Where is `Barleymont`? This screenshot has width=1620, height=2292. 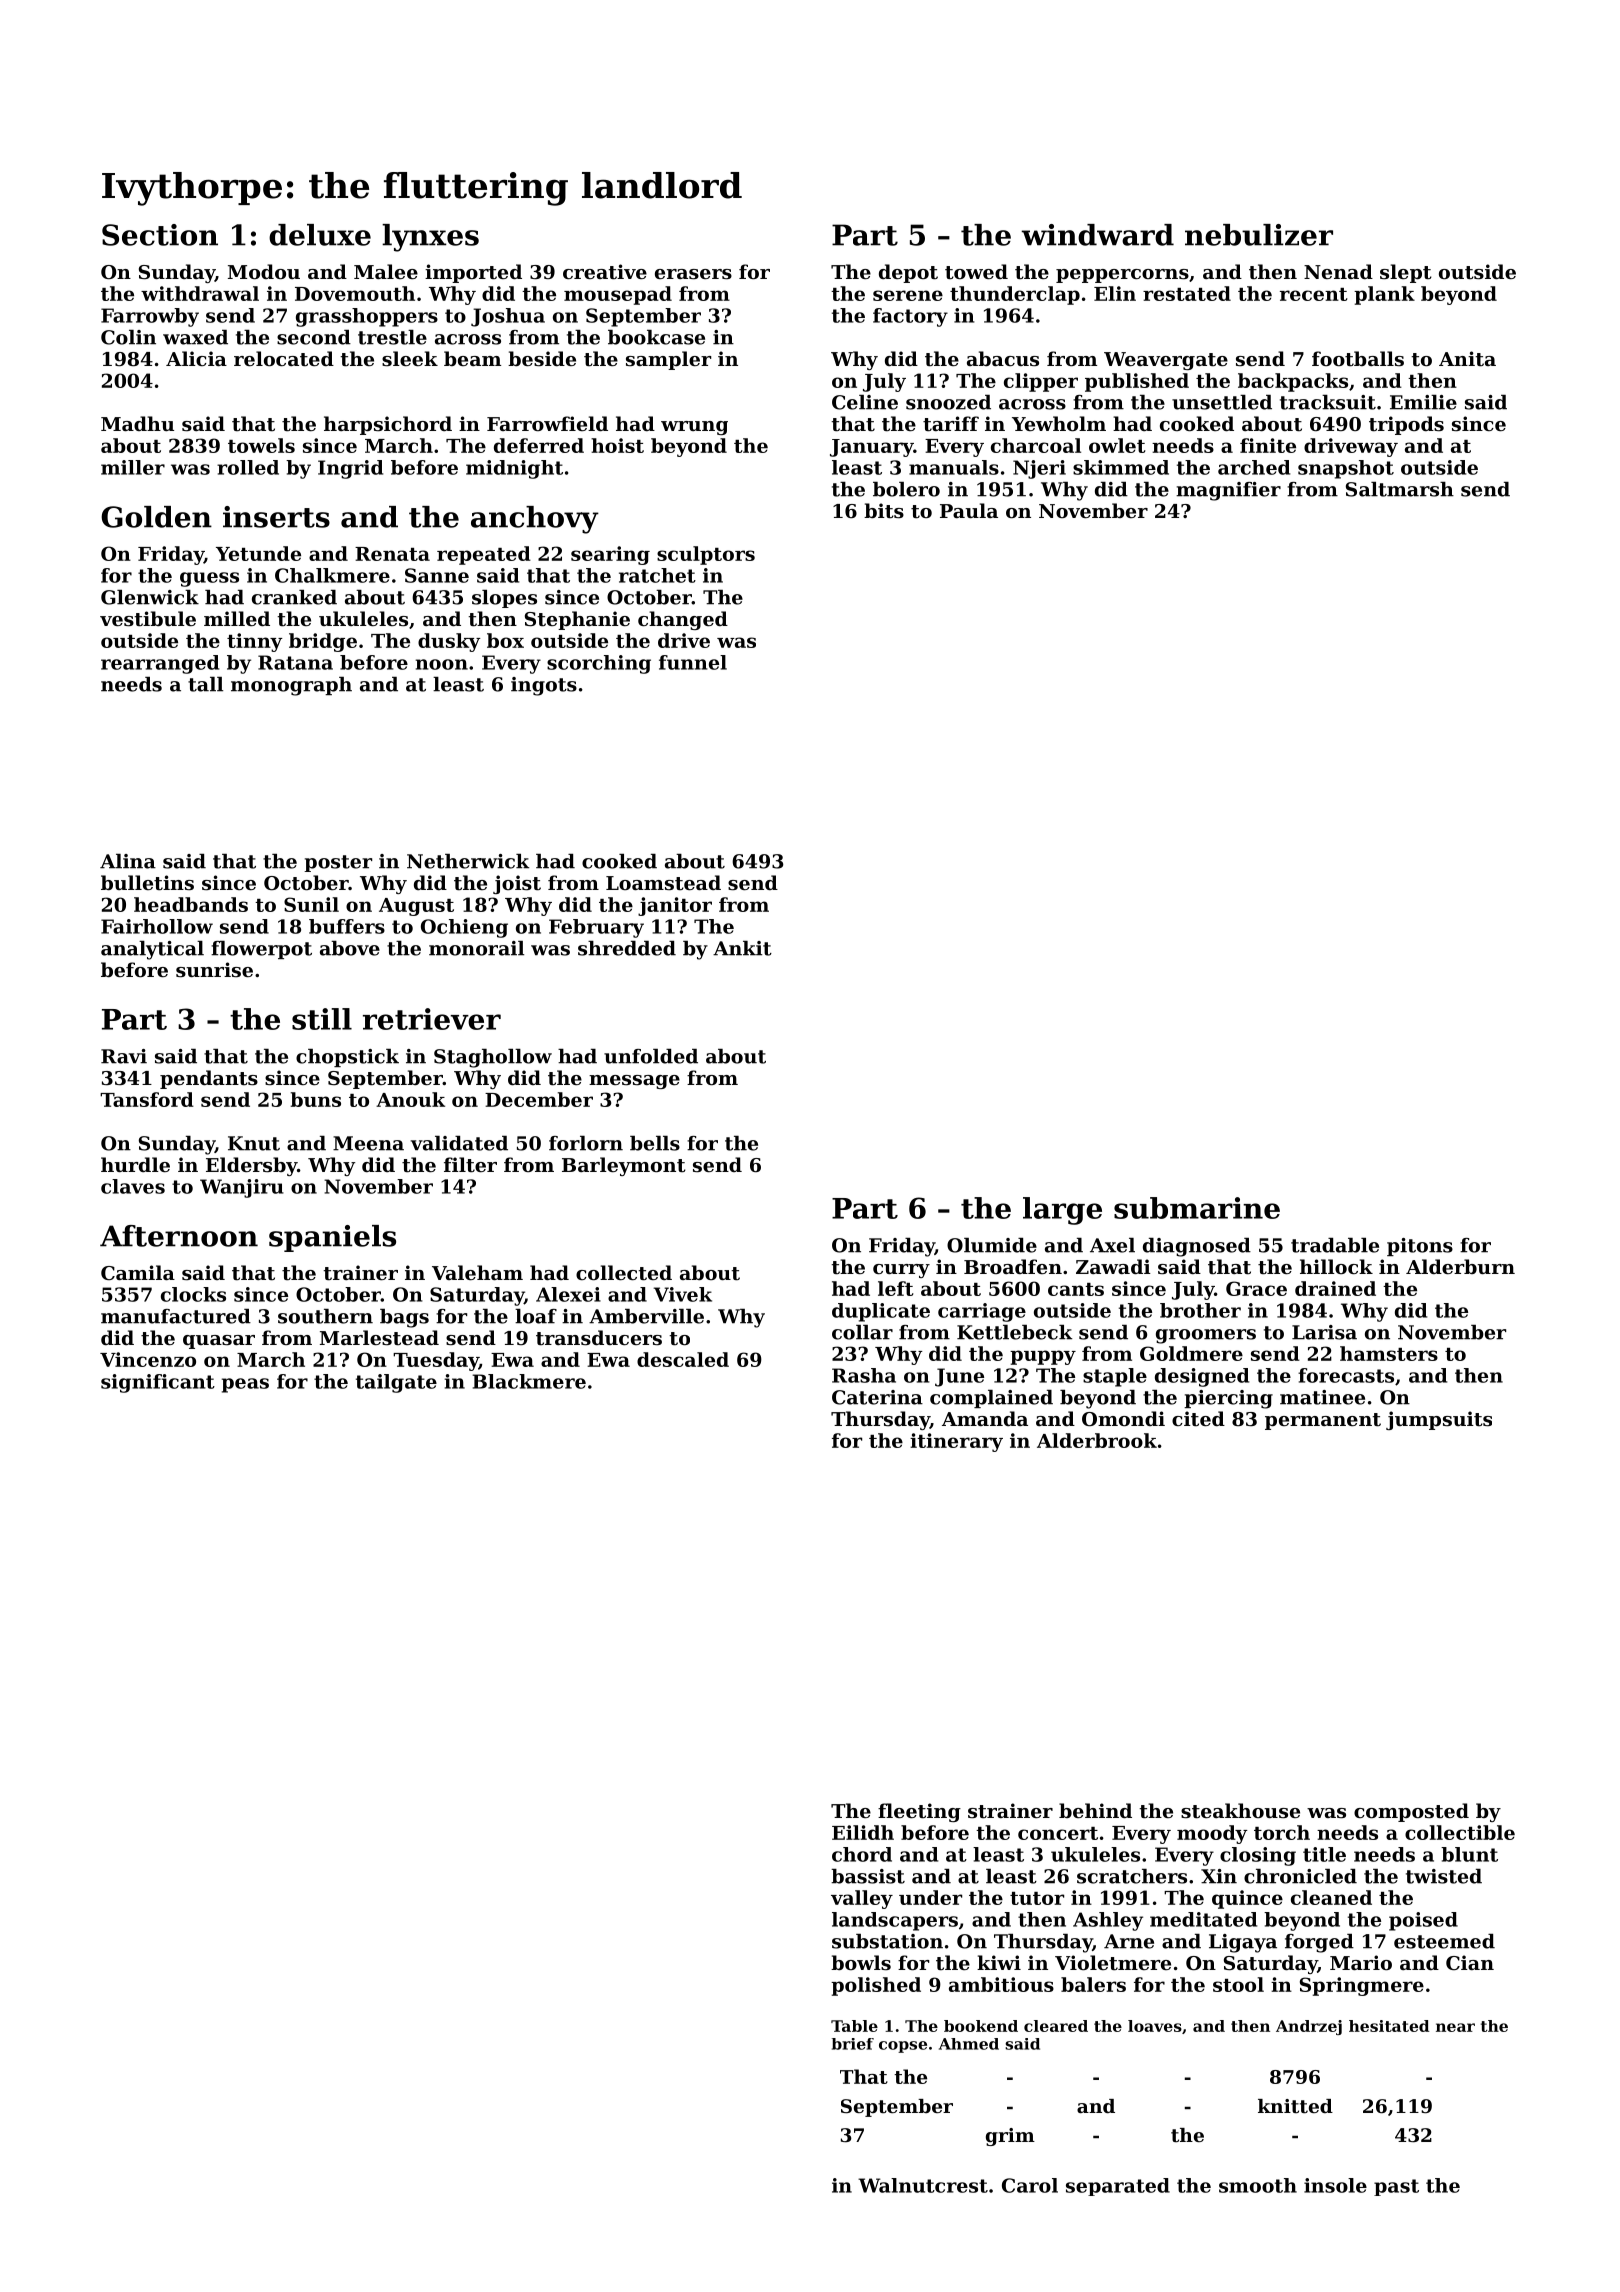
Barleymont is located at coordinates (624, 1166).
